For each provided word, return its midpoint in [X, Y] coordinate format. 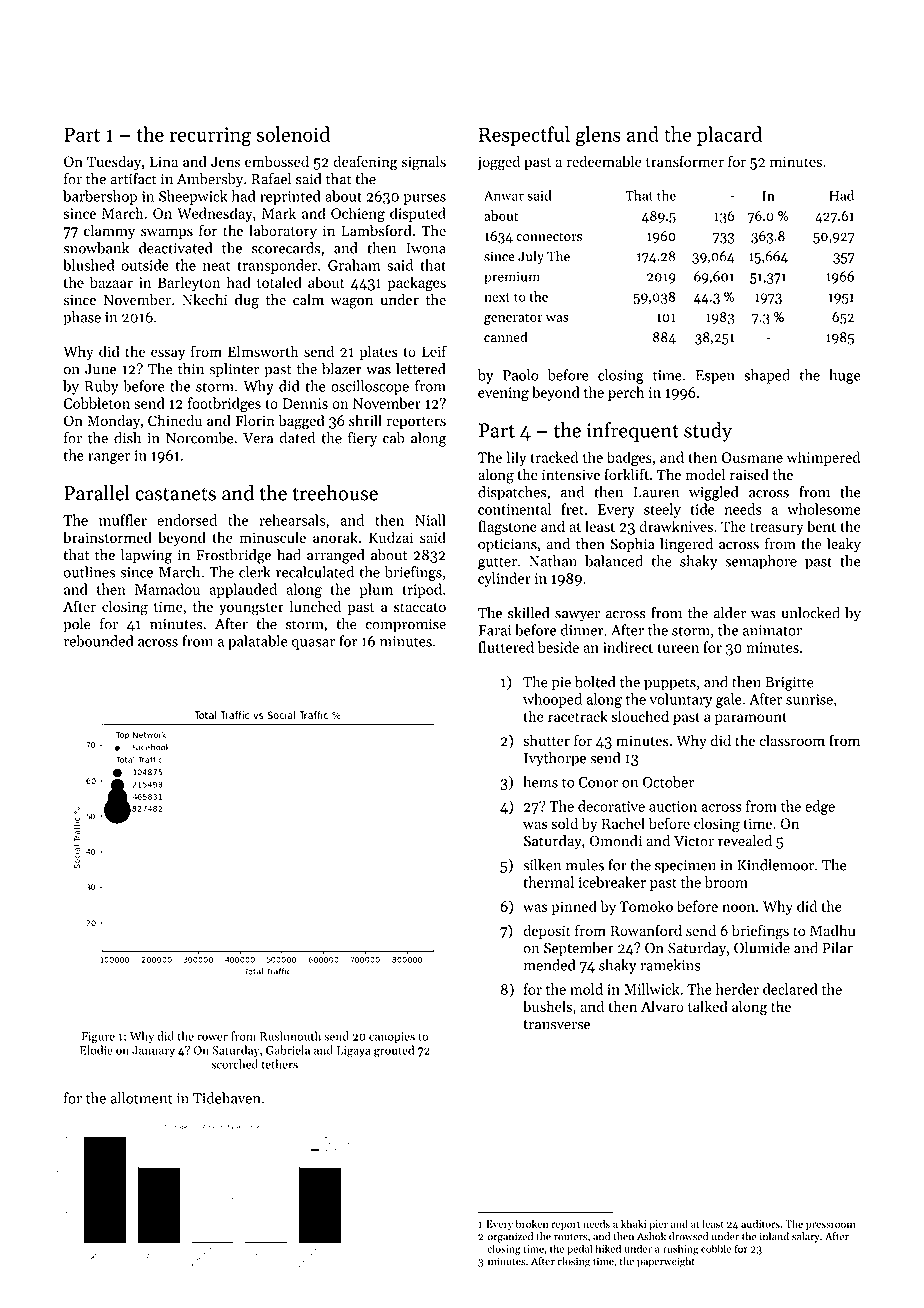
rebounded [98, 641]
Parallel [97, 493]
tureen [678, 648]
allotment [141, 1098]
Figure [98, 1038]
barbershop [100, 197]
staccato [420, 607]
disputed [418, 214]
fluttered [506, 647]
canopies [392, 1037]
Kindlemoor [775, 865]
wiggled [714, 493]
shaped [767, 376]
